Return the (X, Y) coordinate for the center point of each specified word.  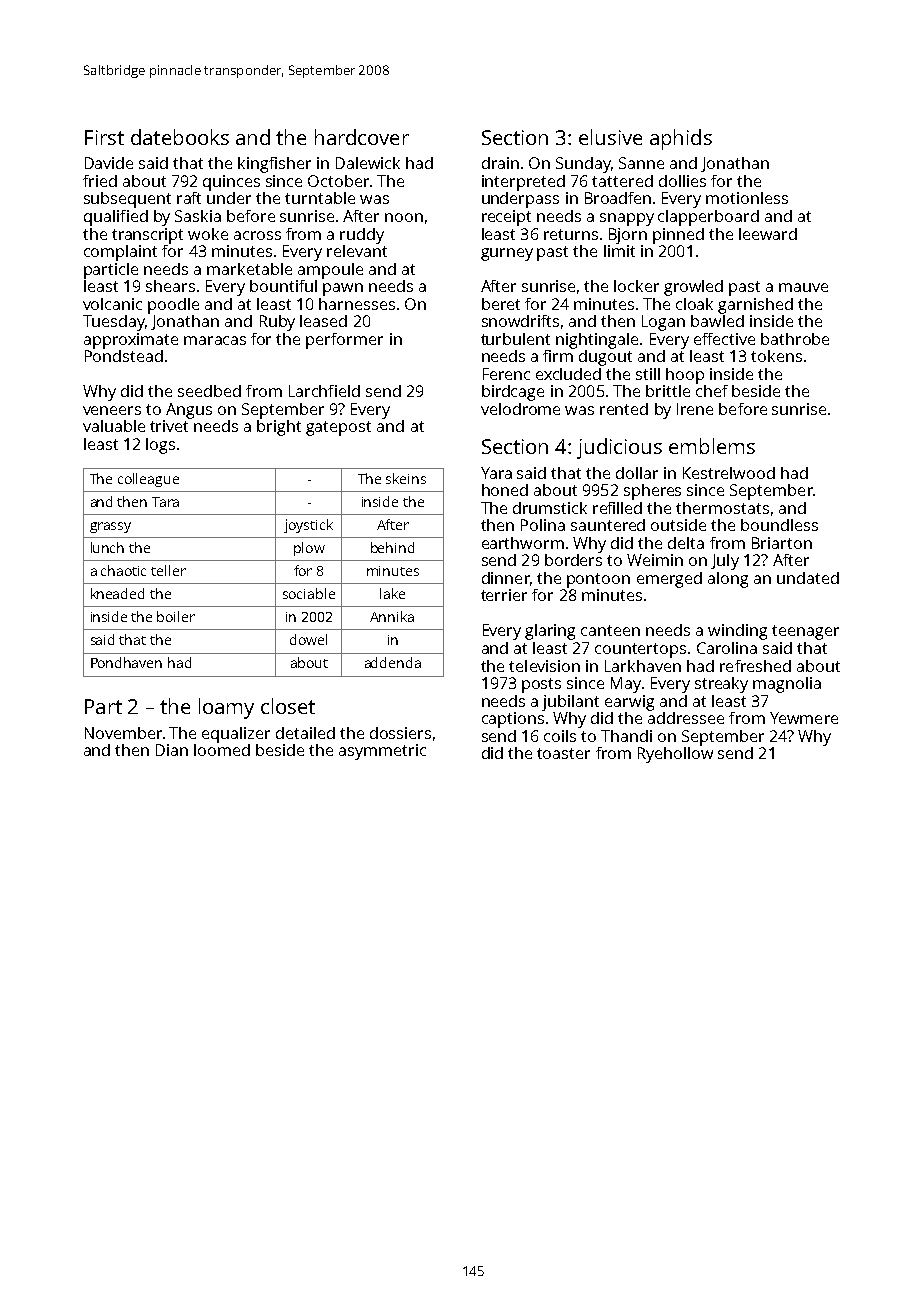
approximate (131, 341)
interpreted (523, 183)
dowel (308, 639)
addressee (686, 718)
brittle (668, 391)
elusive (610, 137)
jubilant (570, 703)
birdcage (513, 393)
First (104, 137)
